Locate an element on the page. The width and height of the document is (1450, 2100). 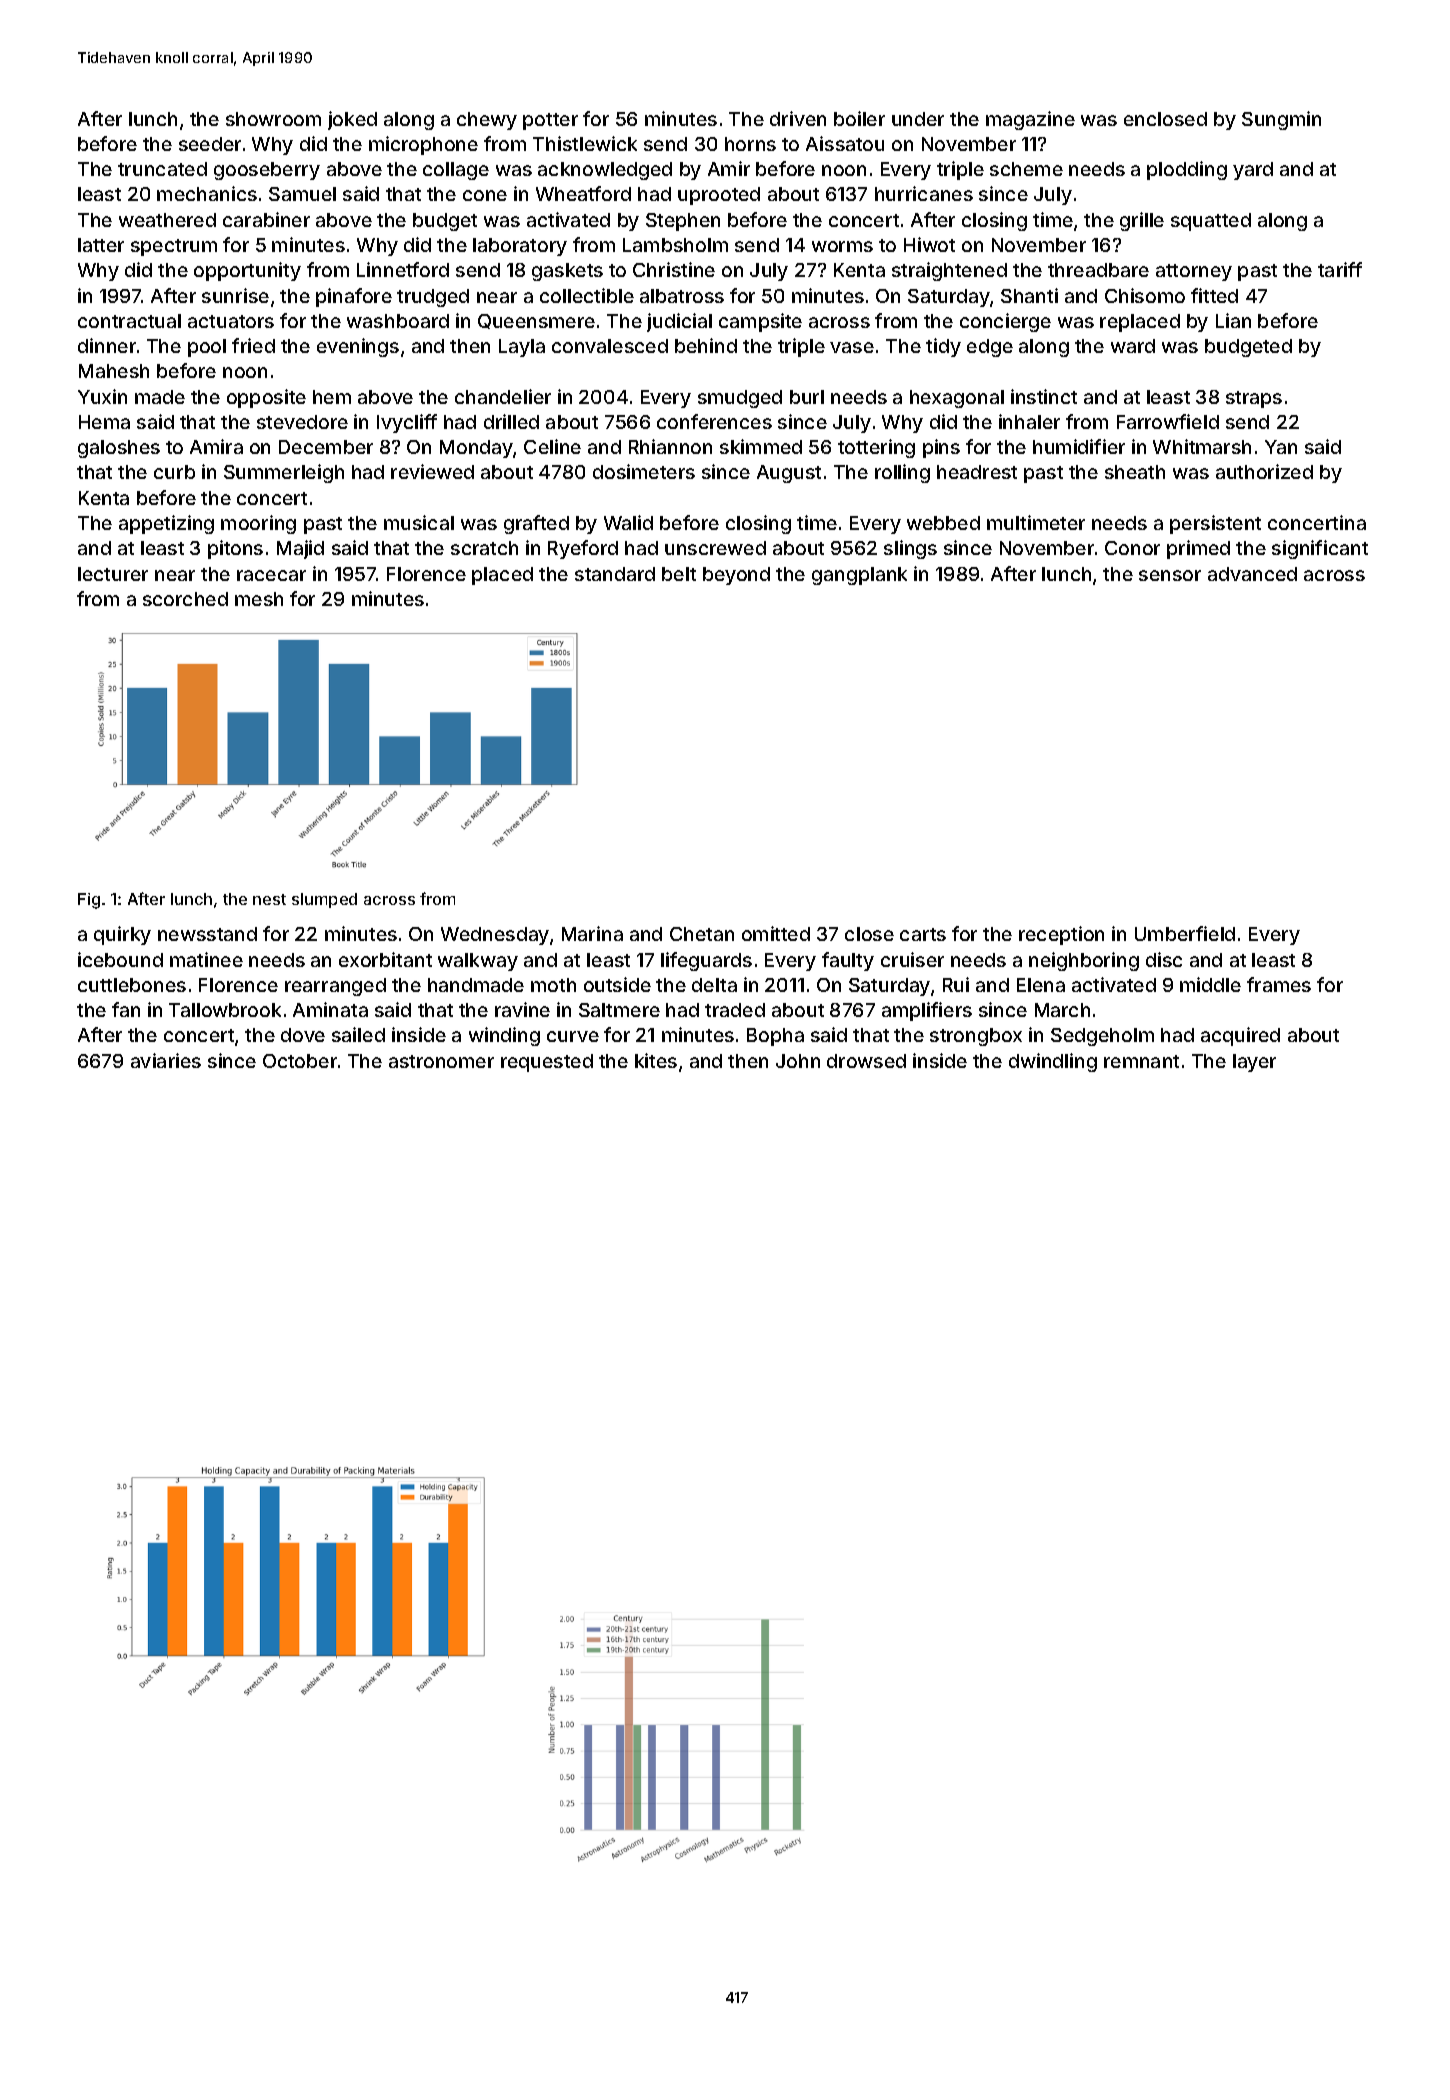
Umberfield is located at coordinates (1185, 933).
